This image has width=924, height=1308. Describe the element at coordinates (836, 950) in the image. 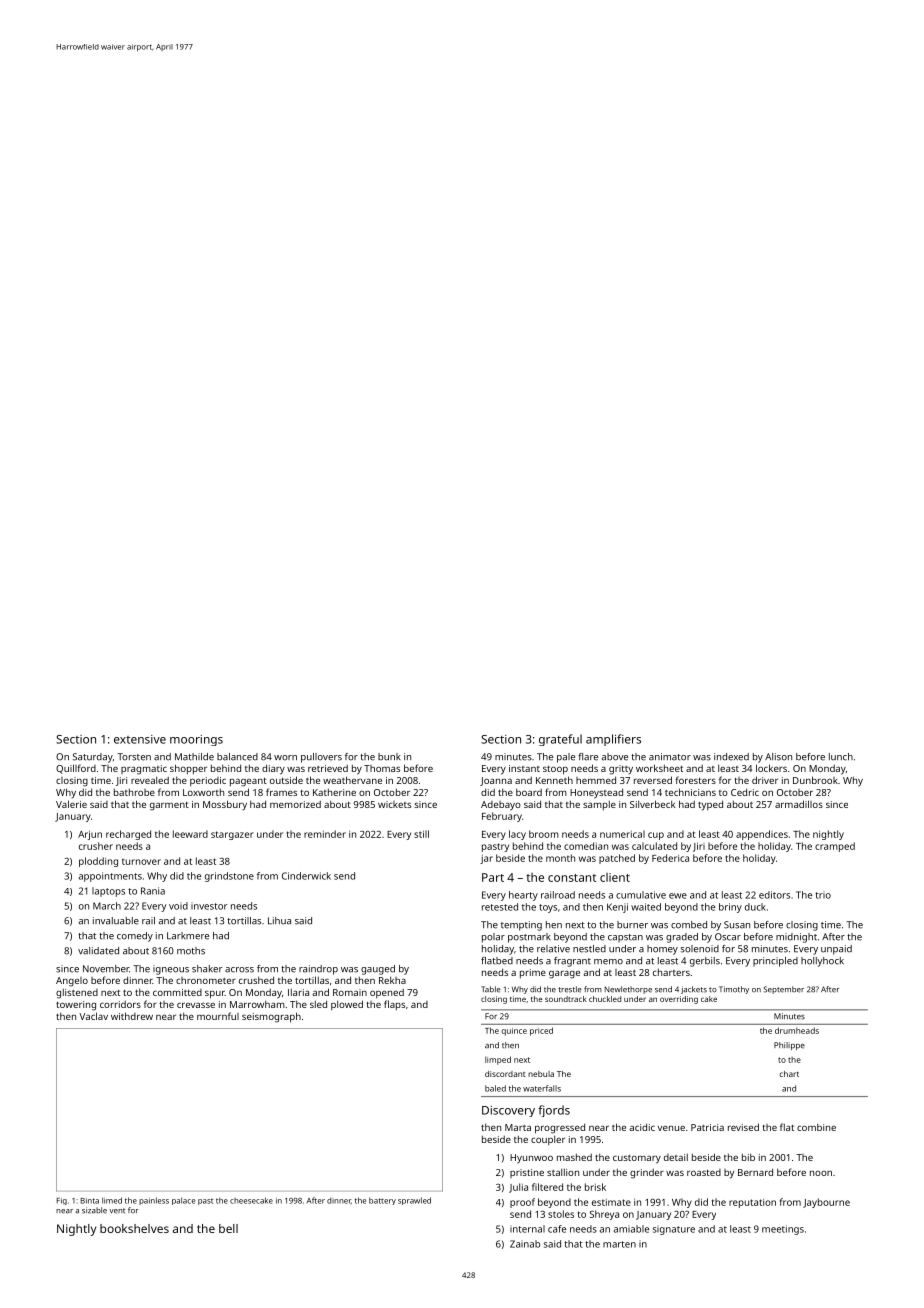

I see `unpaid` at that location.
